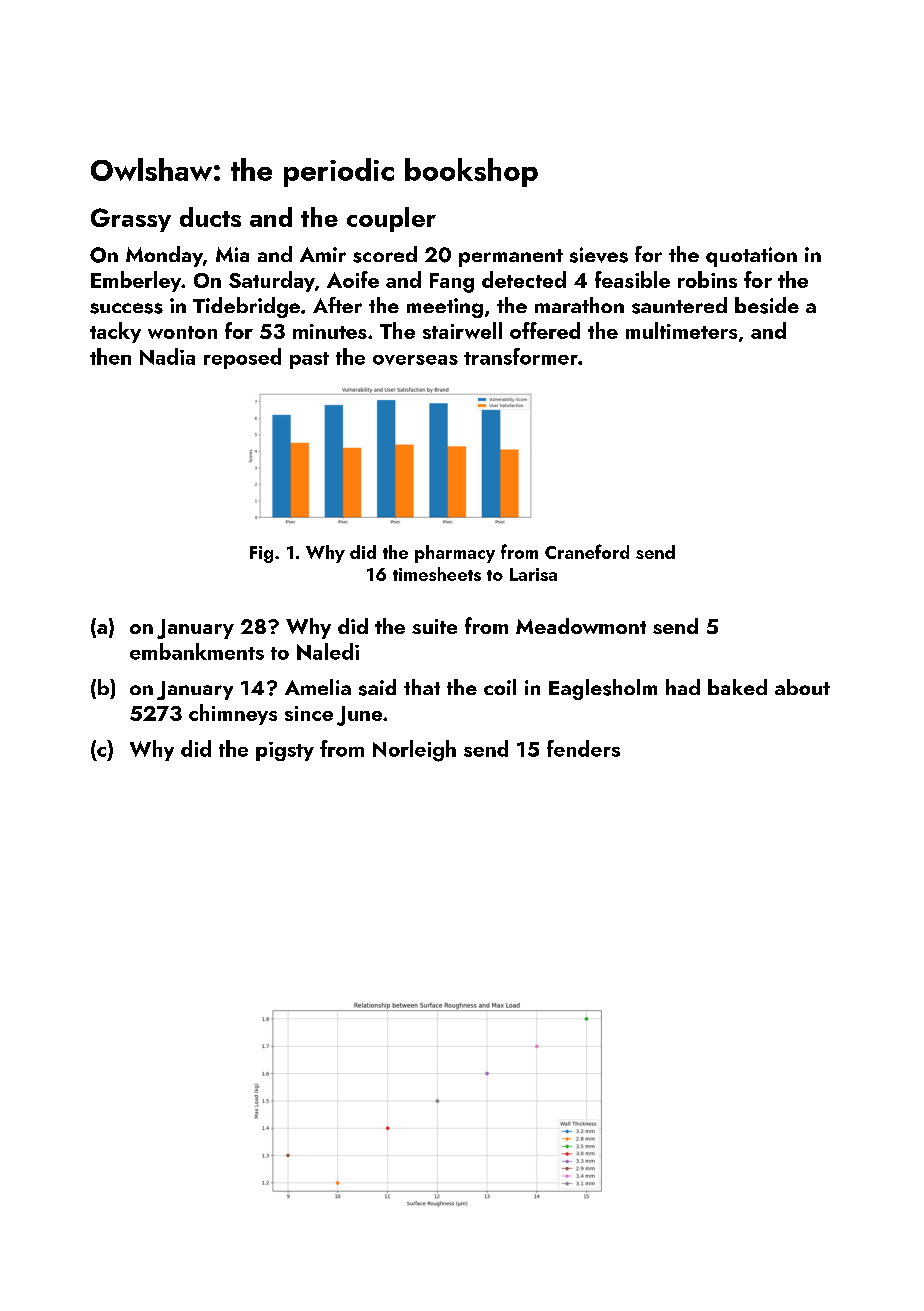  Describe the element at coordinates (767, 305) in the screenshot. I see `beside` at that location.
